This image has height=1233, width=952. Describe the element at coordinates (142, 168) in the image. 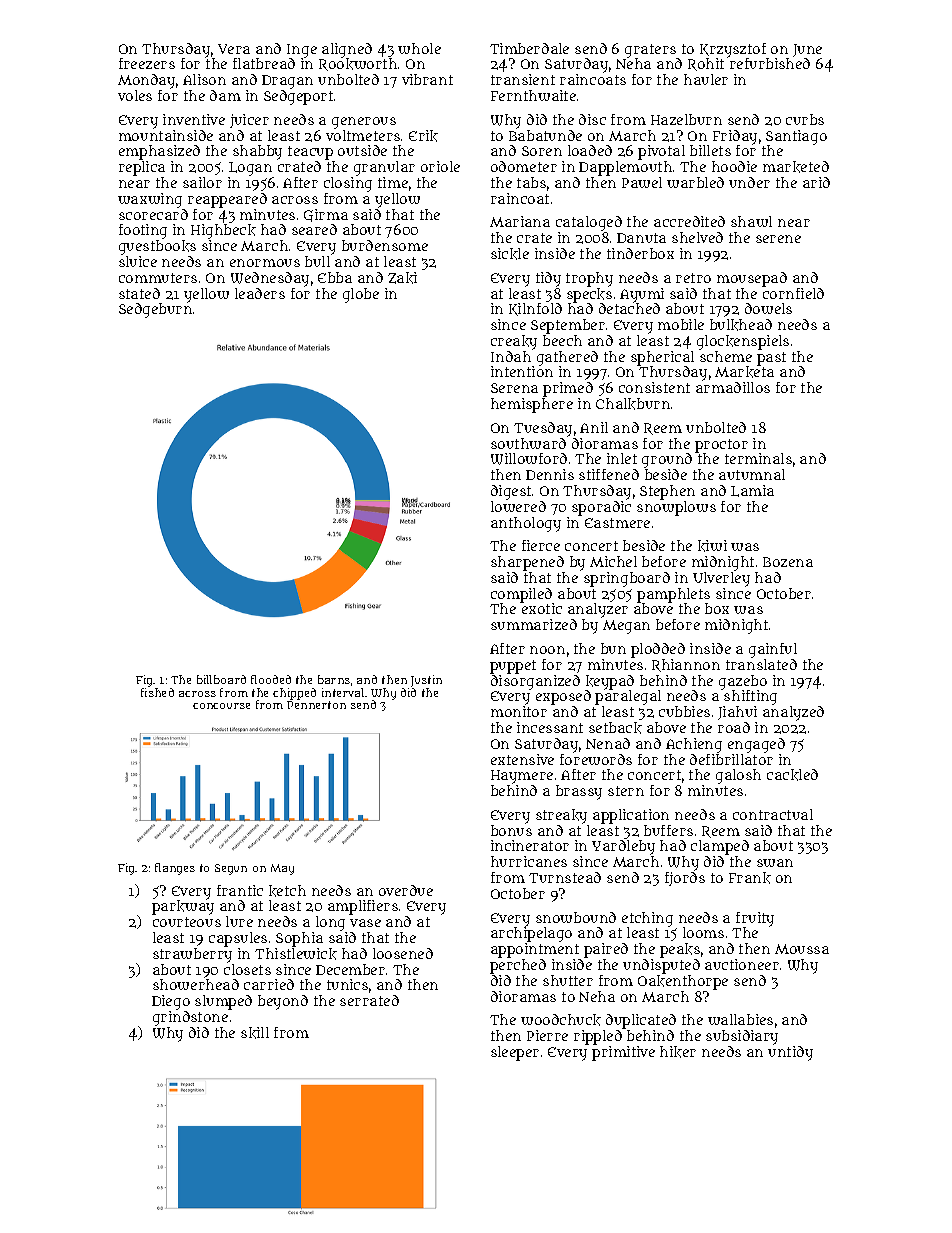

I see `replica` at that location.
